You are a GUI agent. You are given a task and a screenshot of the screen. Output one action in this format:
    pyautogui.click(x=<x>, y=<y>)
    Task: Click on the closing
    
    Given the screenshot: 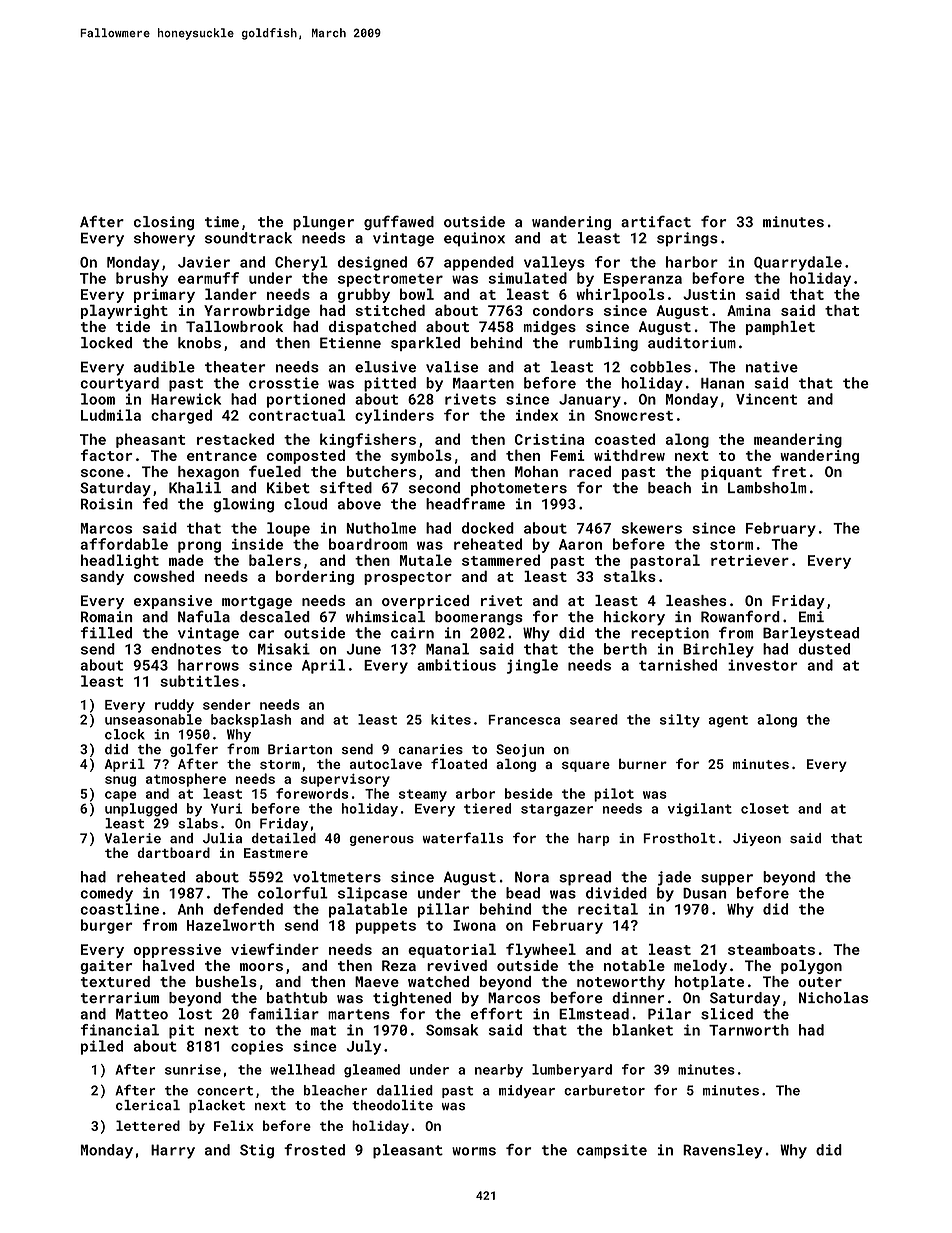 What is the action you would take?
    pyautogui.click(x=164, y=223)
